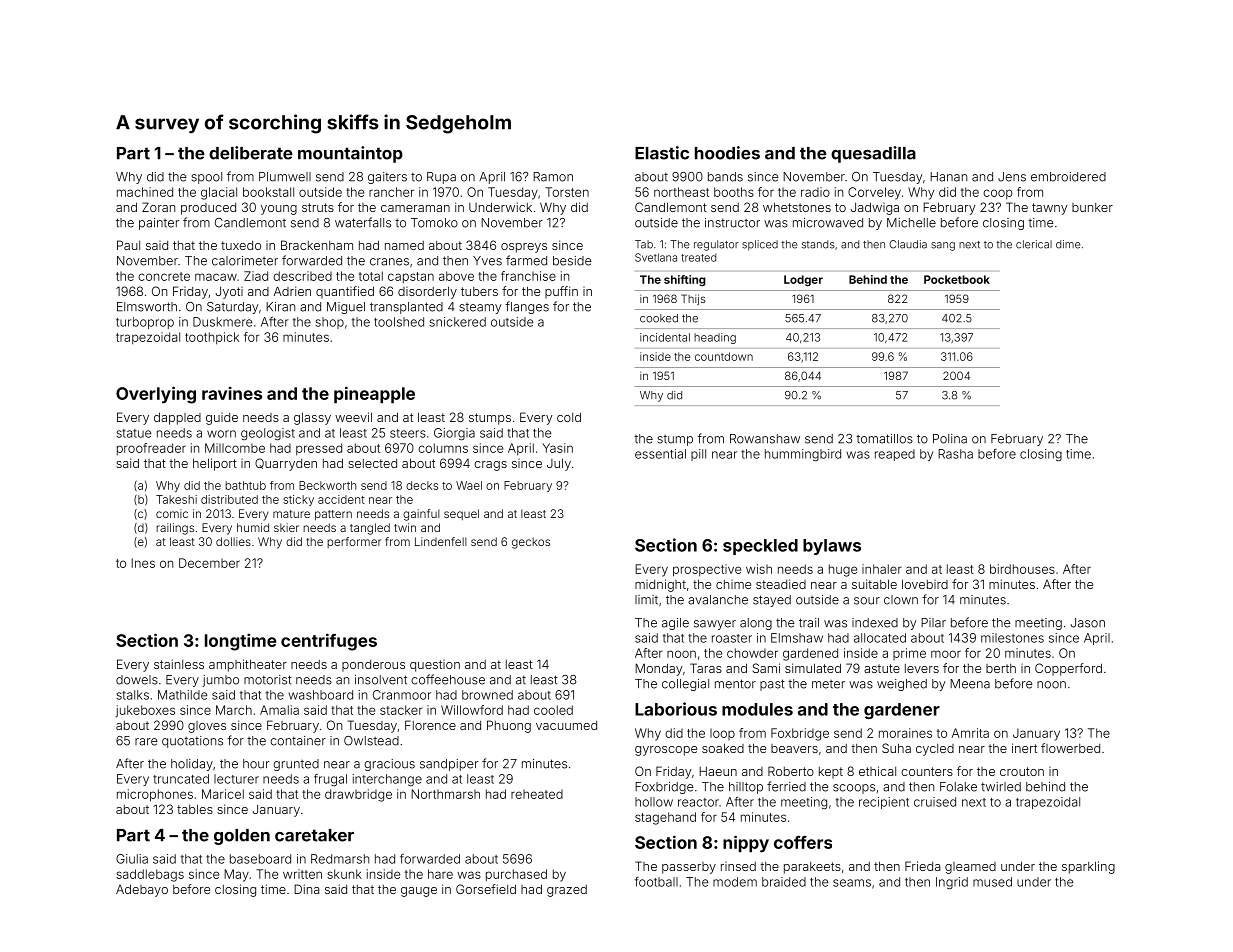  What do you see at coordinates (314, 835) in the screenshot?
I see `caretaker` at bounding box center [314, 835].
